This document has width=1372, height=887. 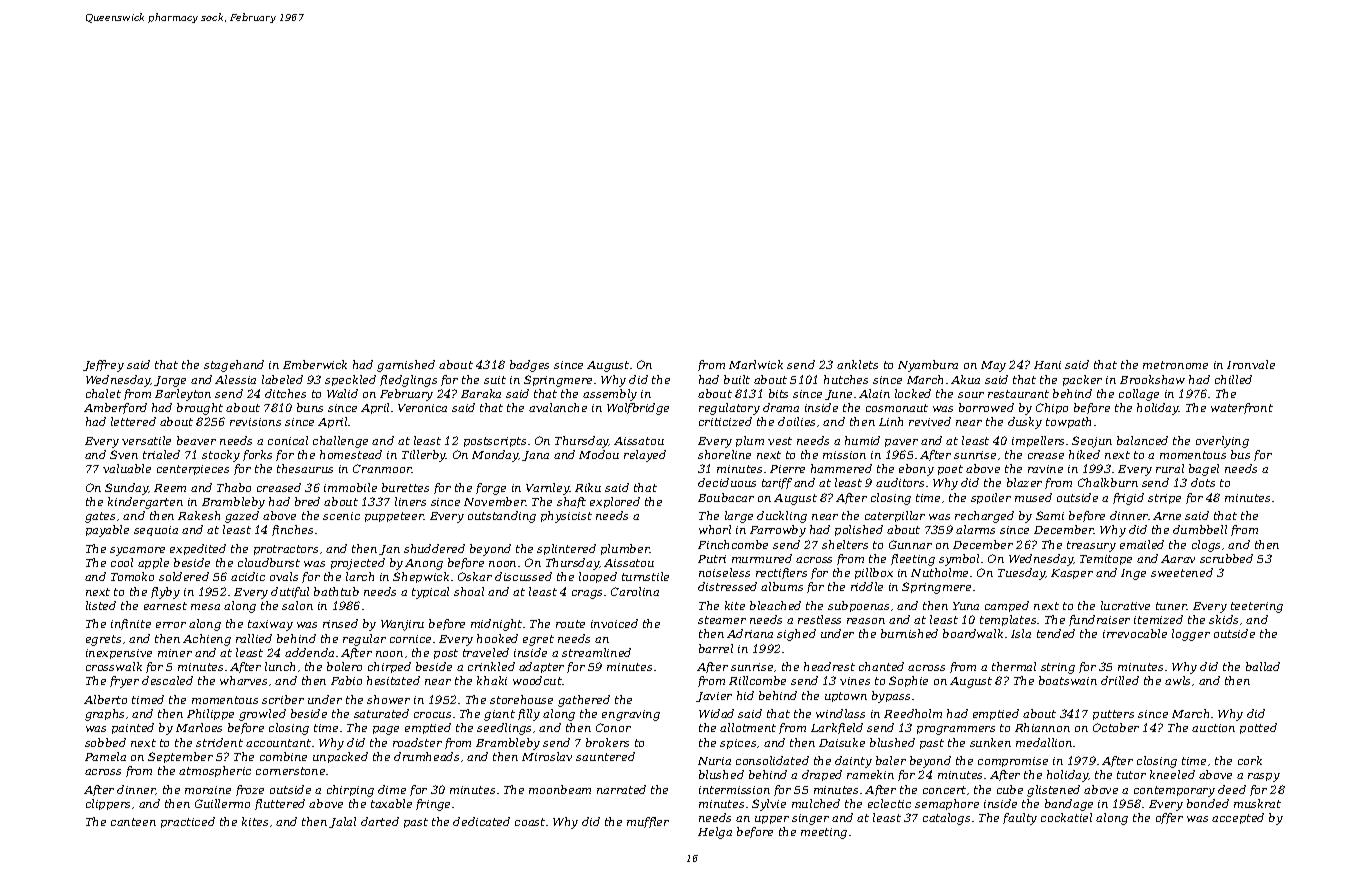 What do you see at coordinates (132, 576) in the document?
I see `Tomoko` at bounding box center [132, 576].
